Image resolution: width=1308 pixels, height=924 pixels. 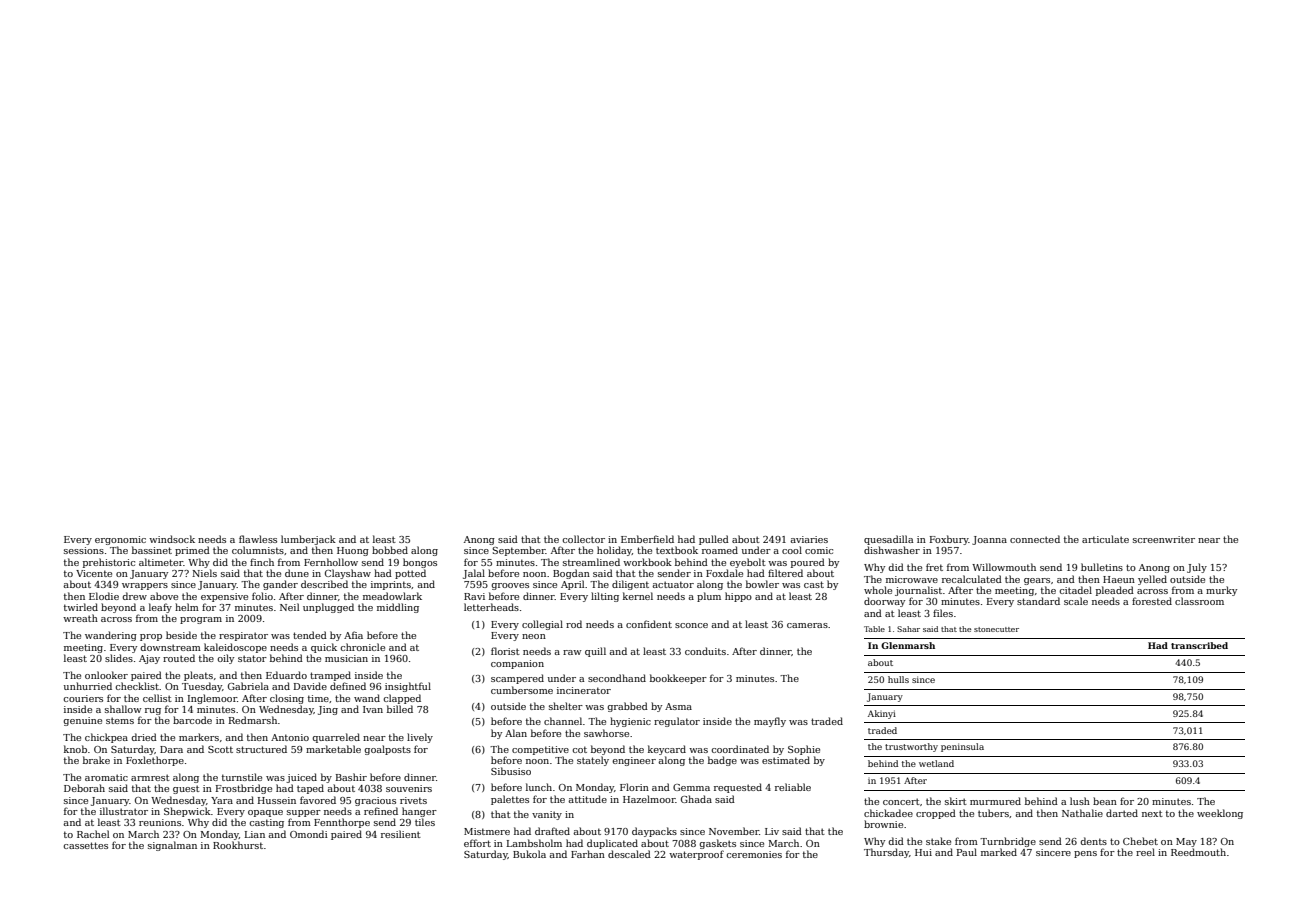 What do you see at coordinates (1038, 601) in the page?
I see `standard` at bounding box center [1038, 601].
